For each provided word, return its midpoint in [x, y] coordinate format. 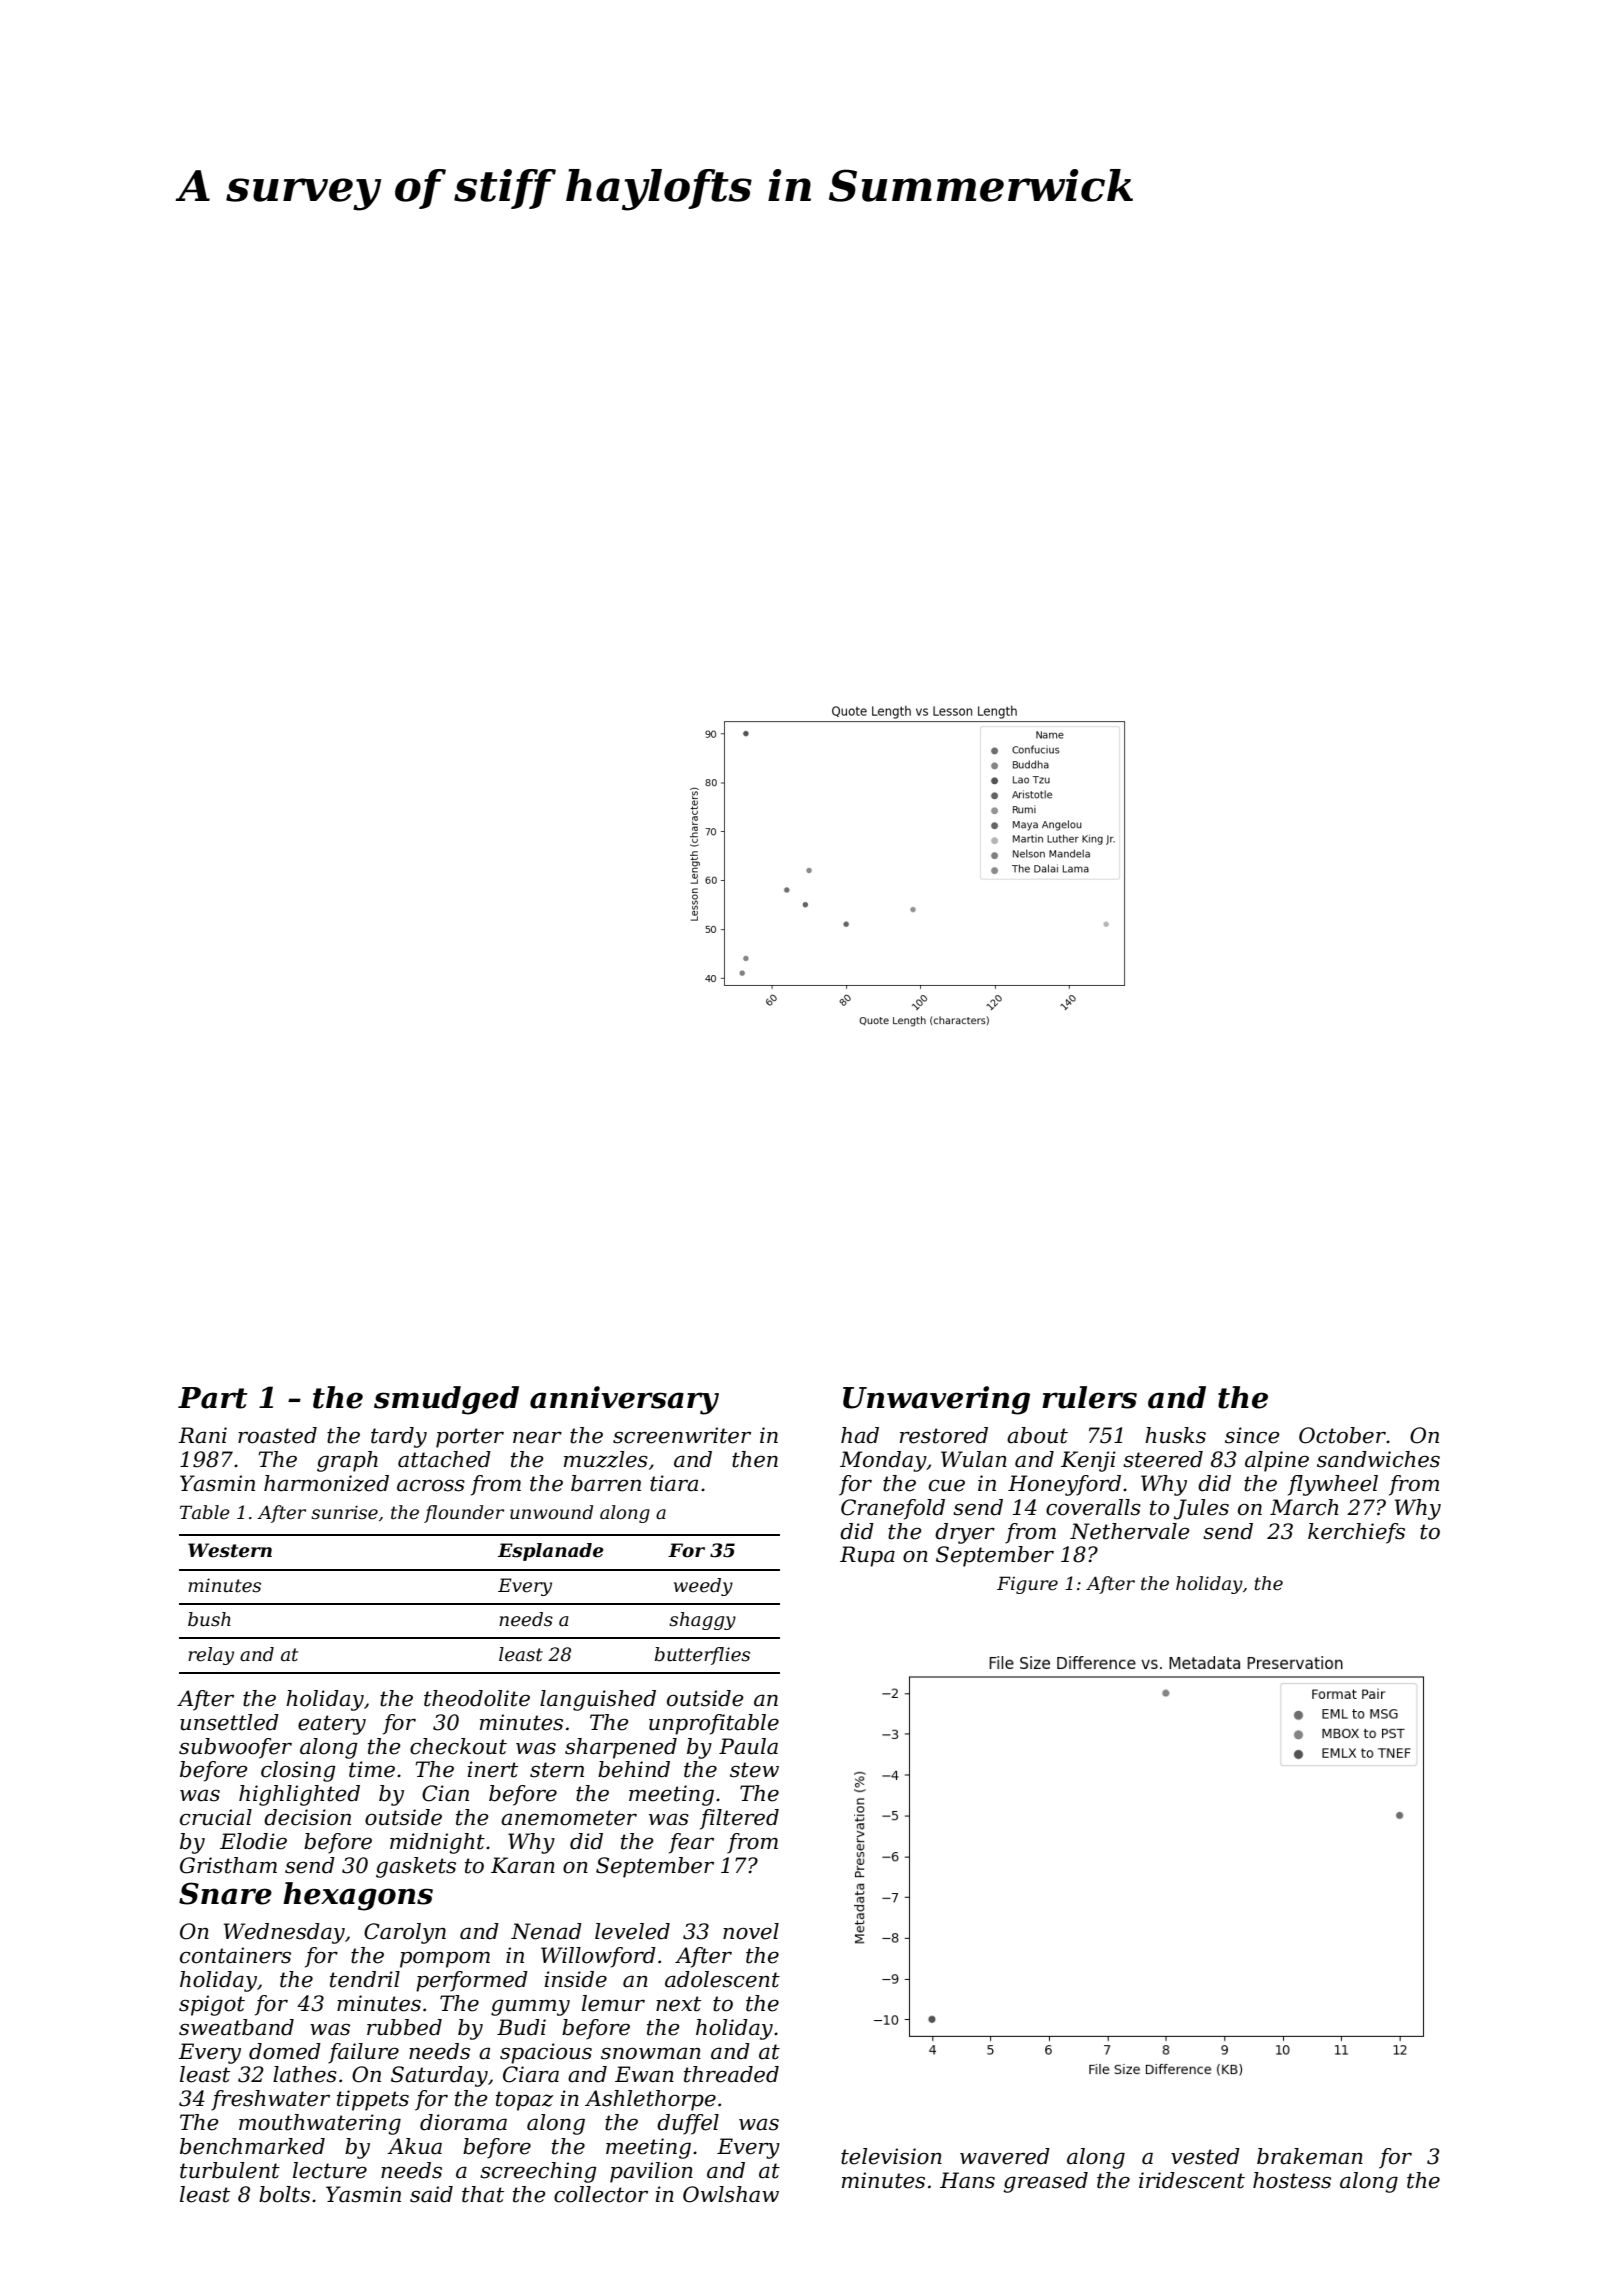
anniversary [624, 1400]
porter [470, 1438]
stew [754, 1770]
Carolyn [405, 1933]
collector [601, 2194]
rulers [1089, 1397]
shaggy [702, 1621]
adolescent [722, 1979]
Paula [748, 1746]
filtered [739, 1819]
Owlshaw [731, 2194]
